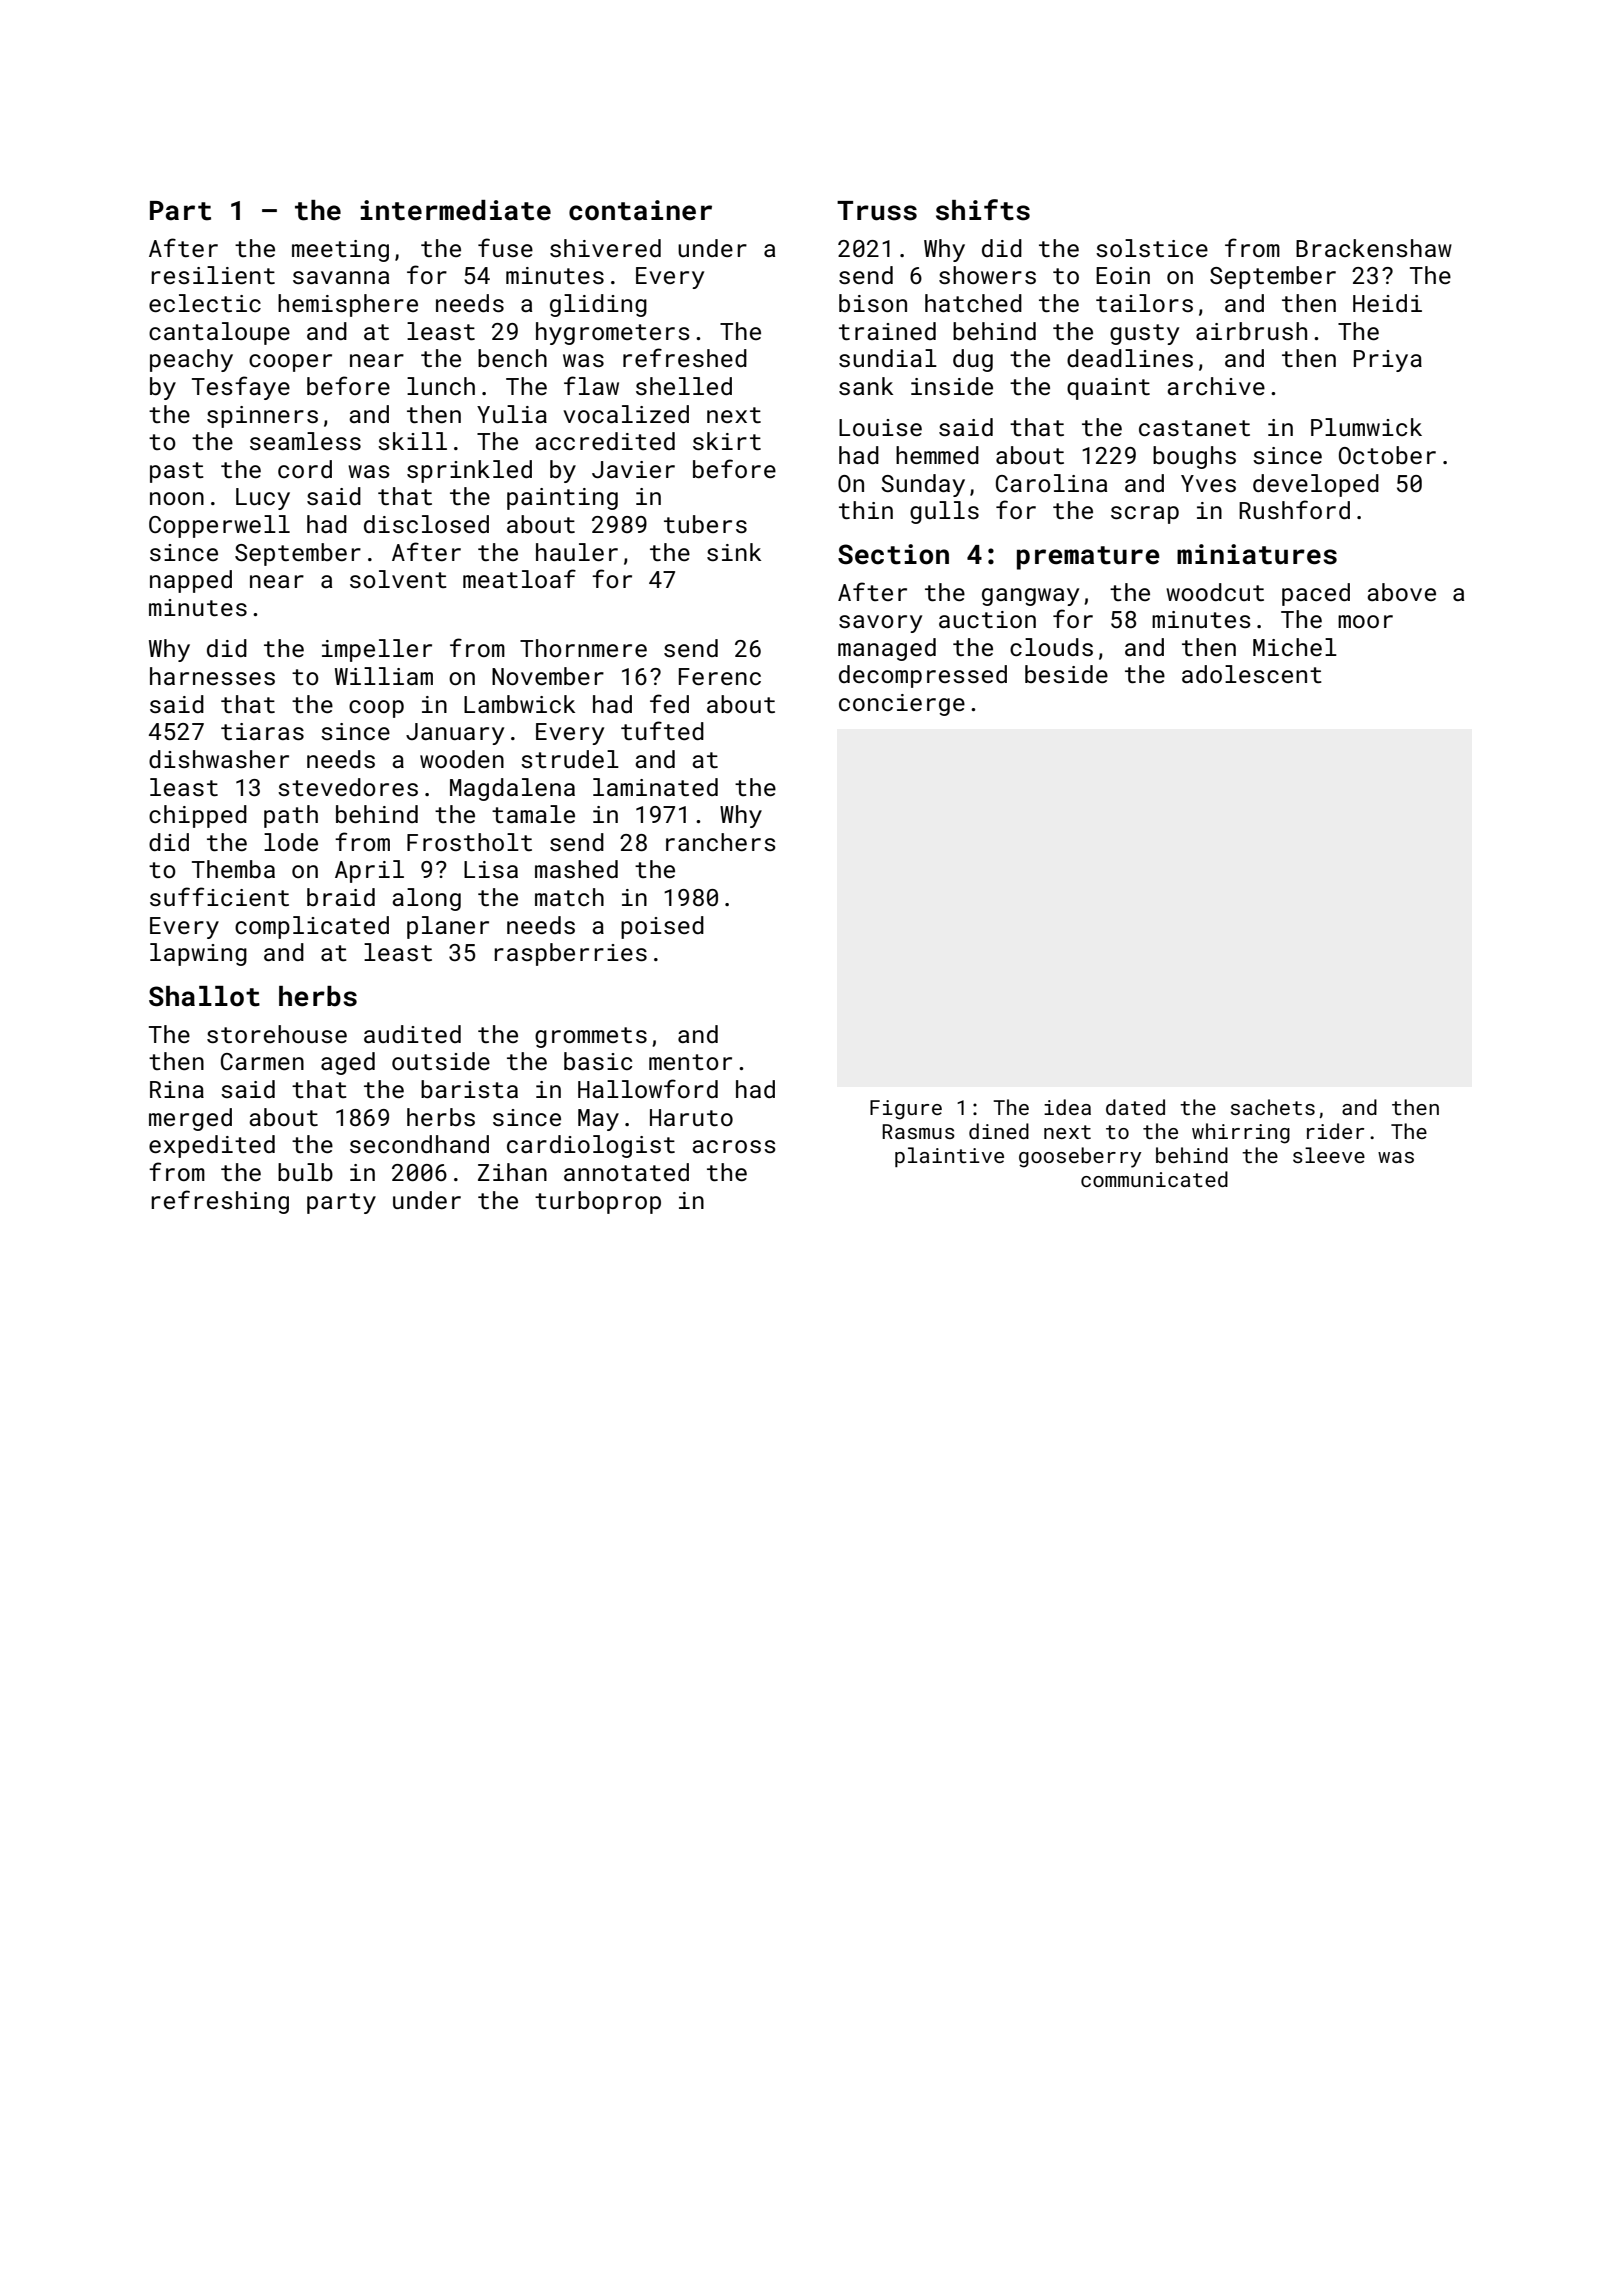 This screenshot has width=1620, height=2292. Describe the element at coordinates (1135, 1107) in the screenshot. I see `dated` at that location.
